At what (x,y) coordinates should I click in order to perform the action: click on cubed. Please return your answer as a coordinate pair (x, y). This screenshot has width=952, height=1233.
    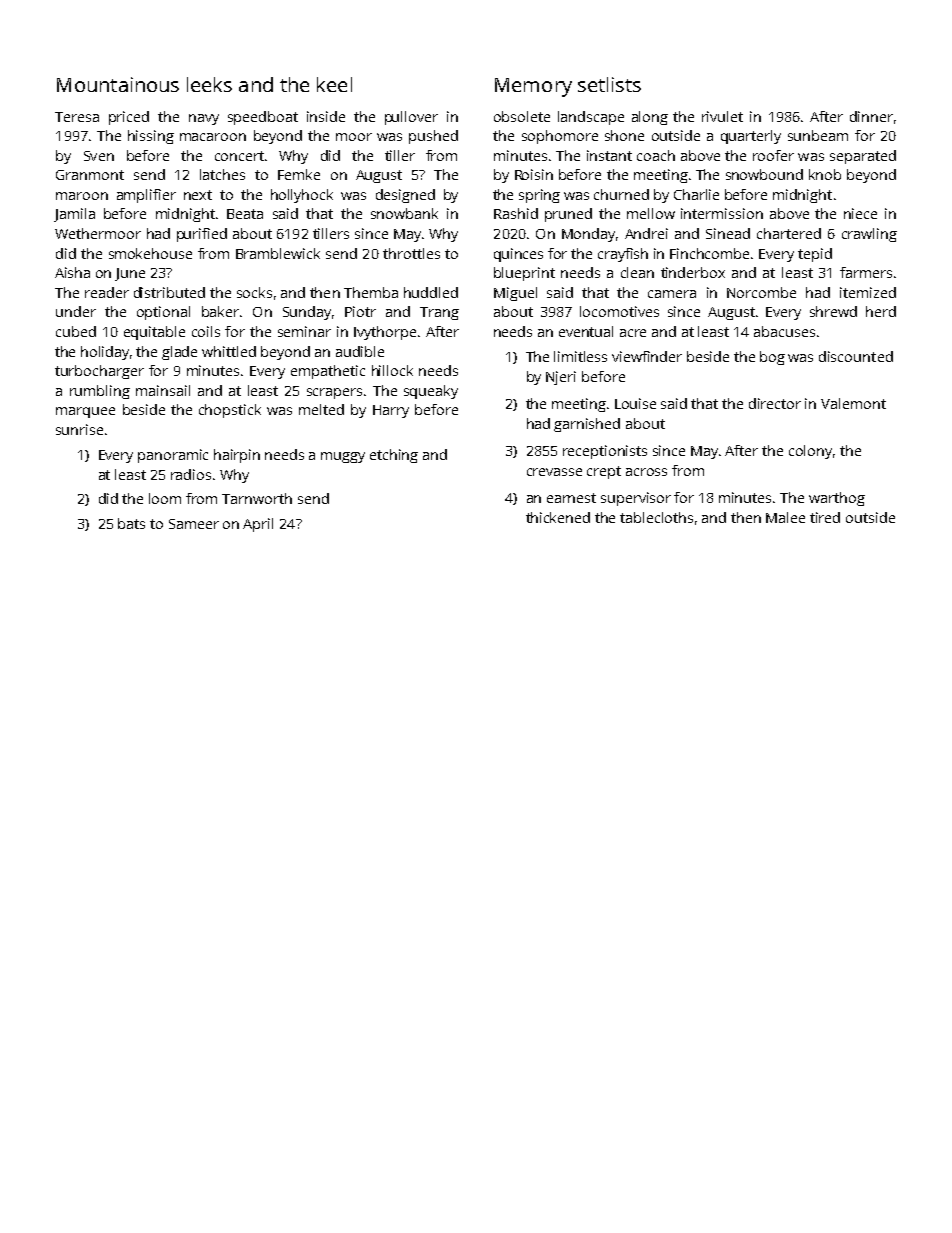
    Looking at the image, I should click on (76, 331).
